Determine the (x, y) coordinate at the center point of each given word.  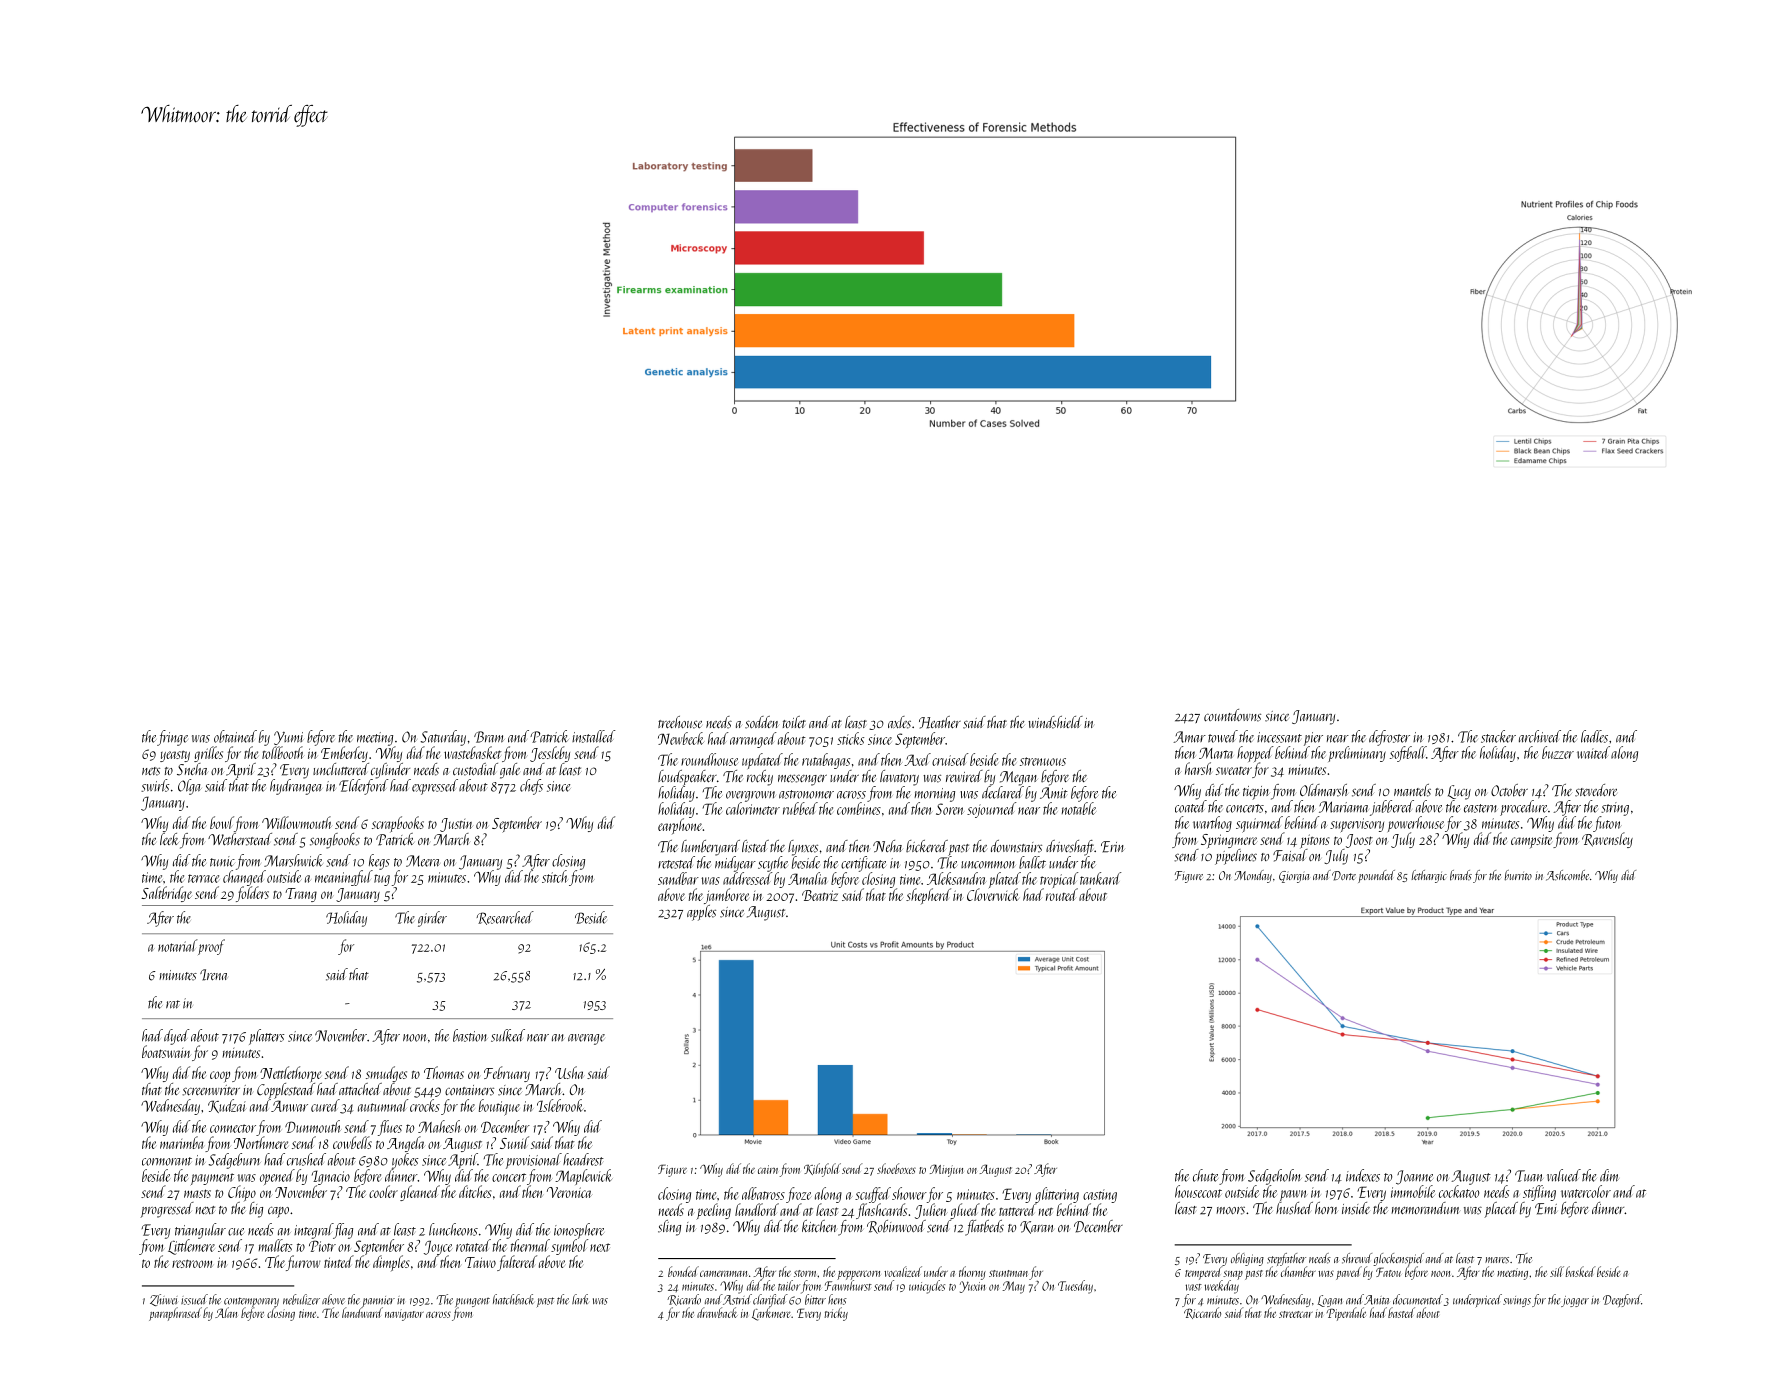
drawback (717, 1312)
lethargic (1429, 876)
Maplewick (584, 1177)
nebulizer (301, 1299)
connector (233, 1128)
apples (701, 913)
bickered (927, 846)
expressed (435, 787)
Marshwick (293, 860)
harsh (1198, 768)
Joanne (1414, 1177)
